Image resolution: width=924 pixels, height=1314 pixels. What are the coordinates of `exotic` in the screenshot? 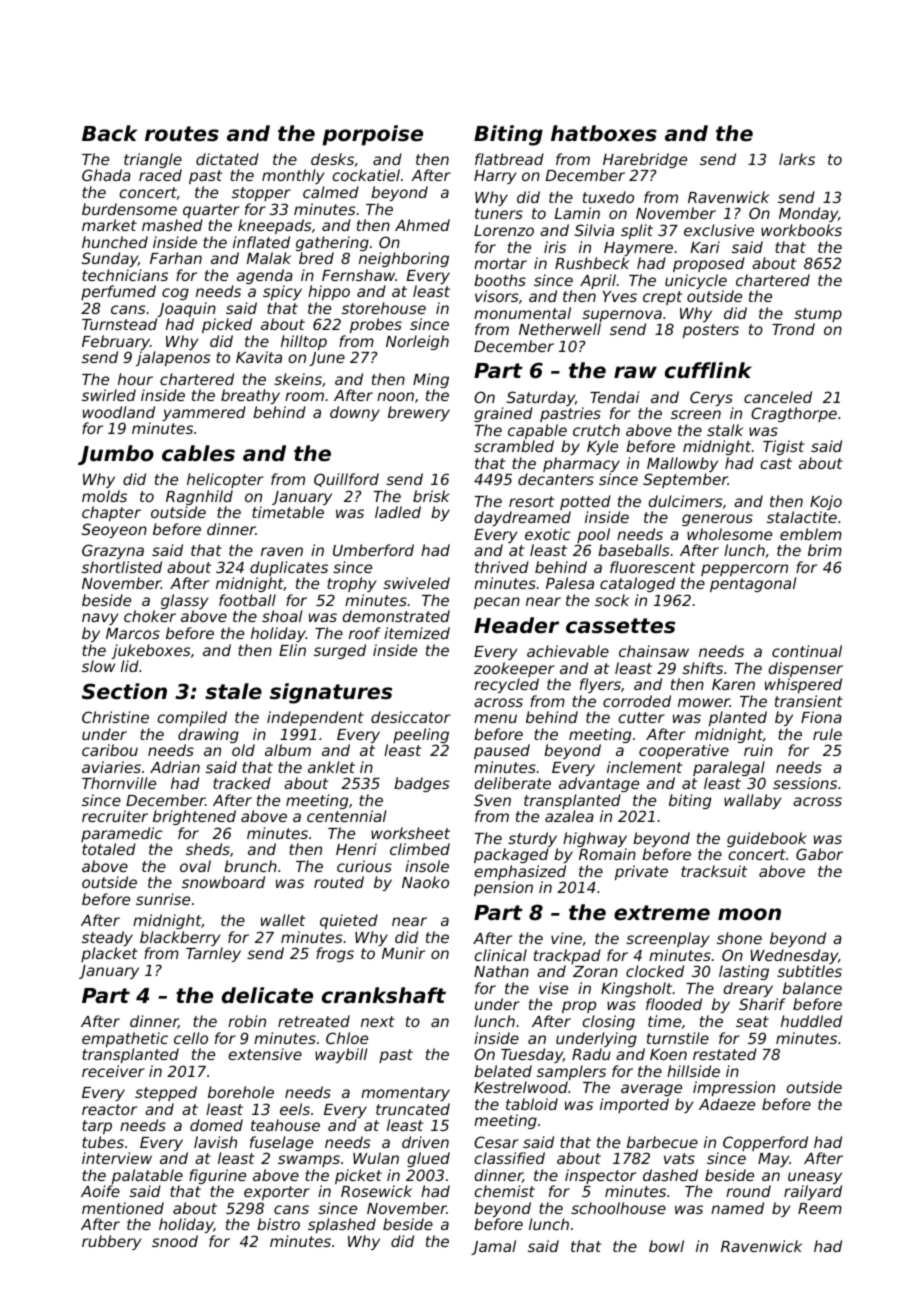 It's located at (548, 534).
